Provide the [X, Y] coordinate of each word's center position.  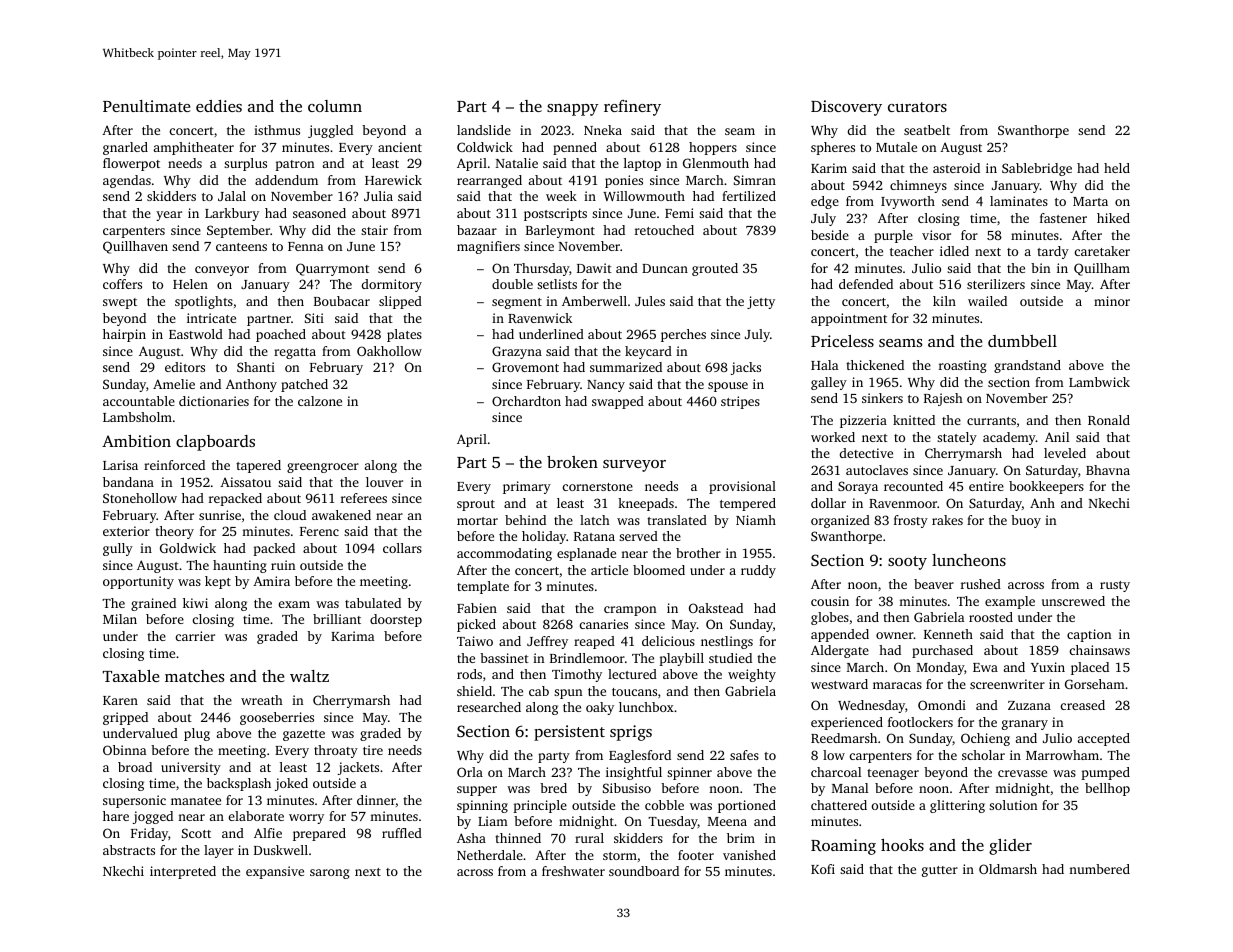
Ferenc [319, 531]
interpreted [183, 872]
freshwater [573, 871]
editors [185, 367]
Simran [755, 180]
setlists [557, 284]
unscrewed [1073, 601]
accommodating [504, 554]
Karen [120, 700]
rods [469, 674]
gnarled [125, 148]
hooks [902, 845]
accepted [1104, 739]
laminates [1019, 201]
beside [830, 235]
